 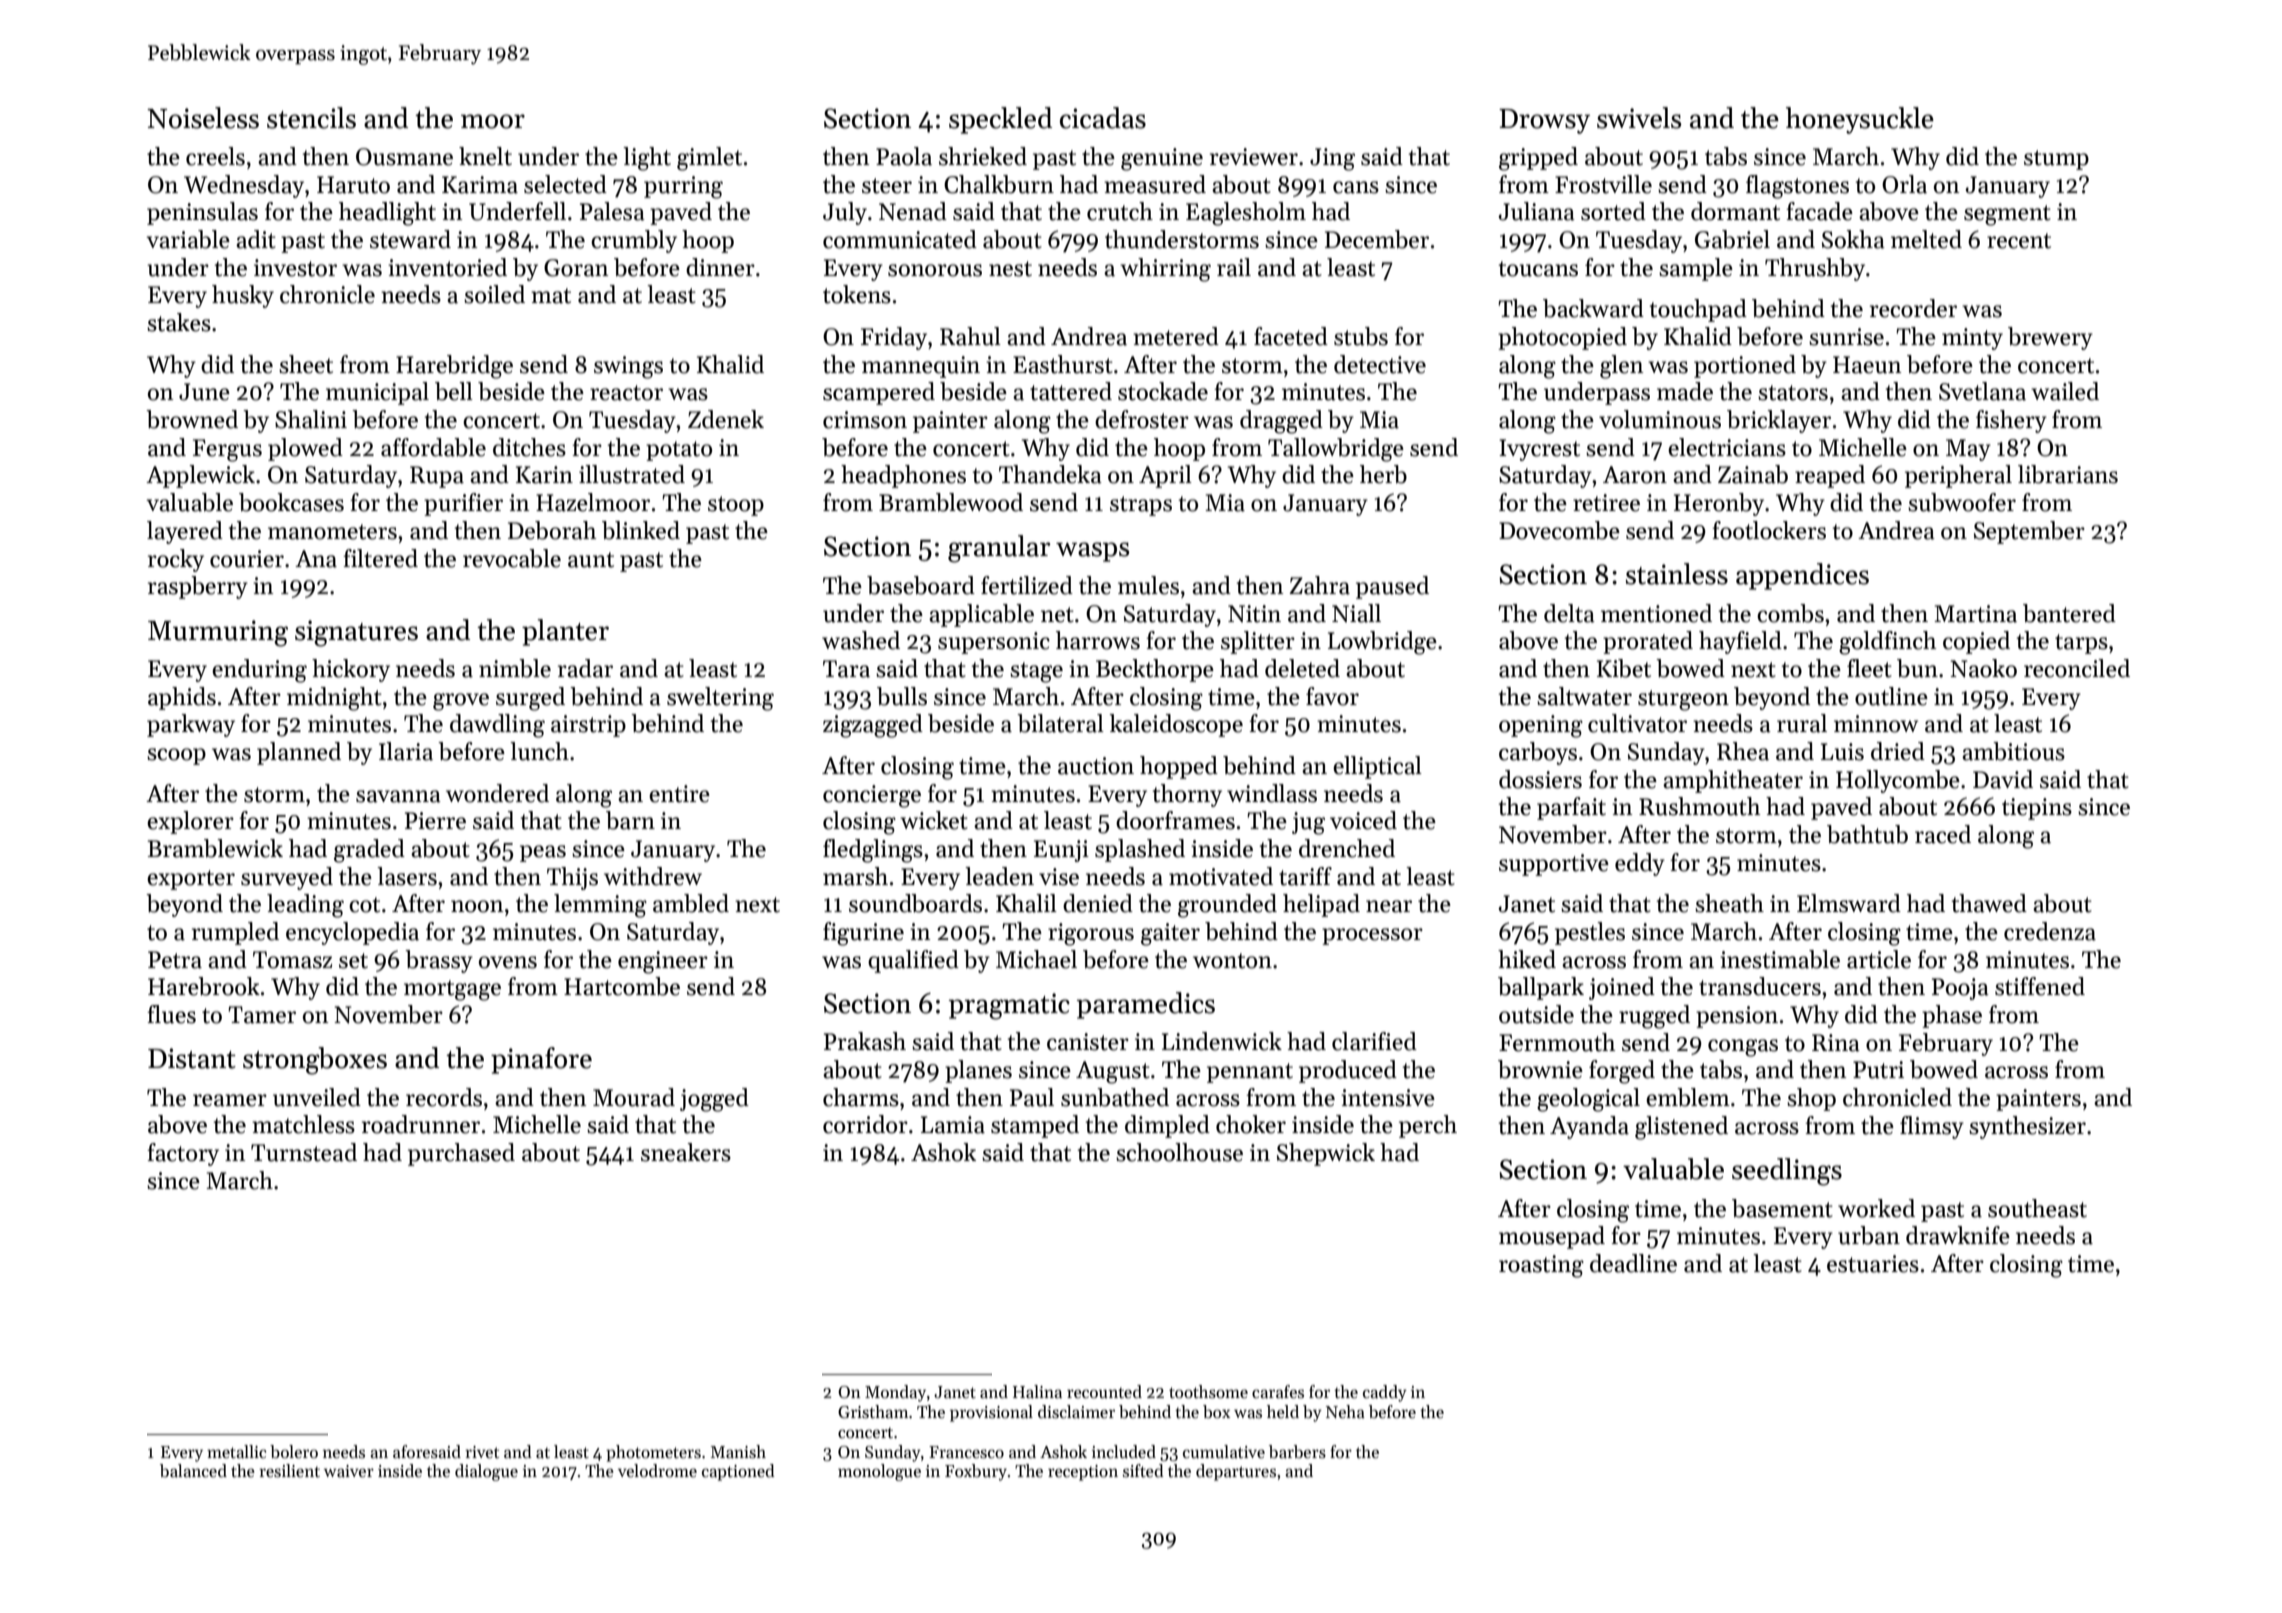 What do you see at coordinates (215, 156) in the image?
I see `creels` at bounding box center [215, 156].
